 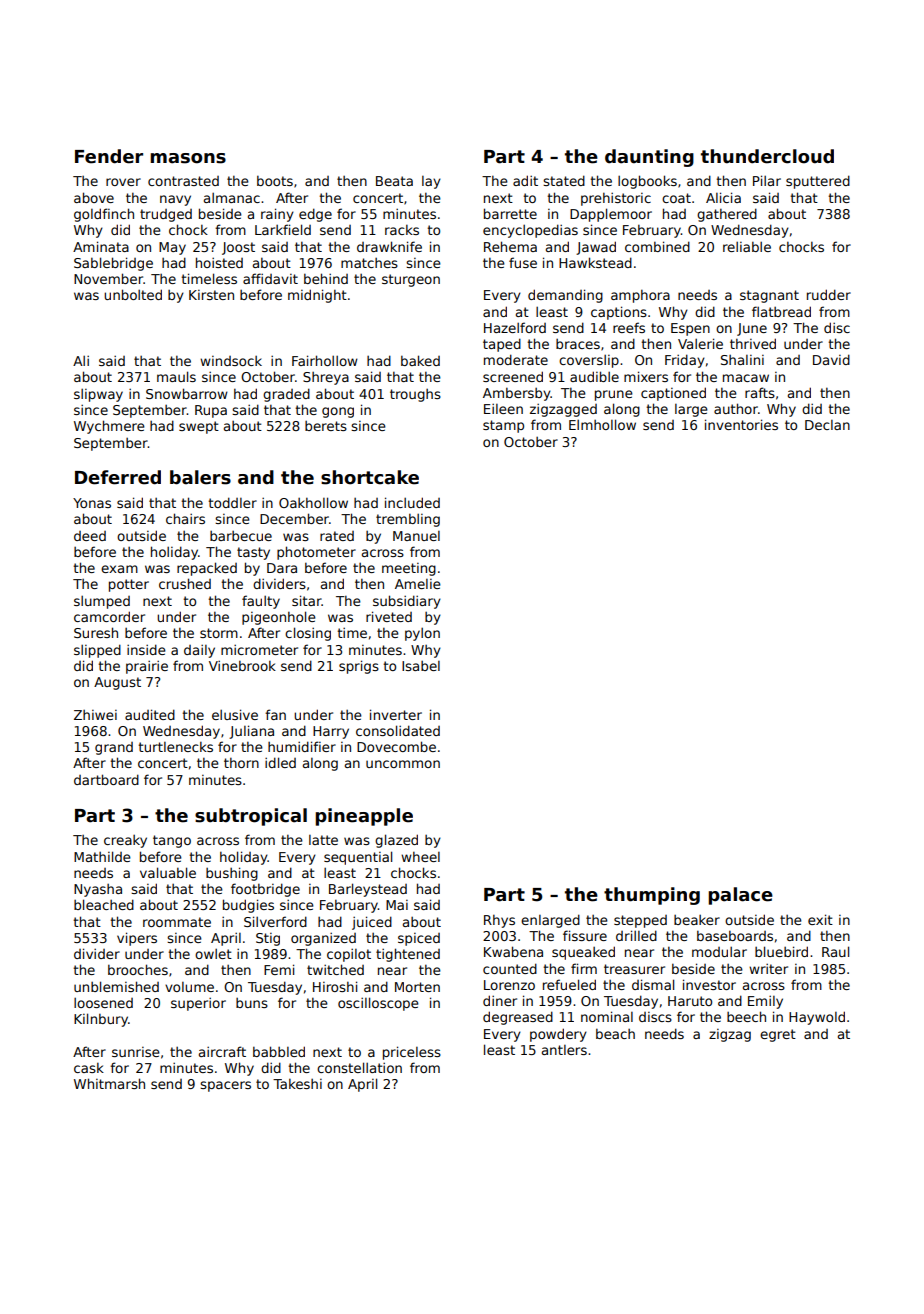 What do you see at coordinates (109, 1083) in the document?
I see `Whitmarsh` at bounding box center [109, 1083].
